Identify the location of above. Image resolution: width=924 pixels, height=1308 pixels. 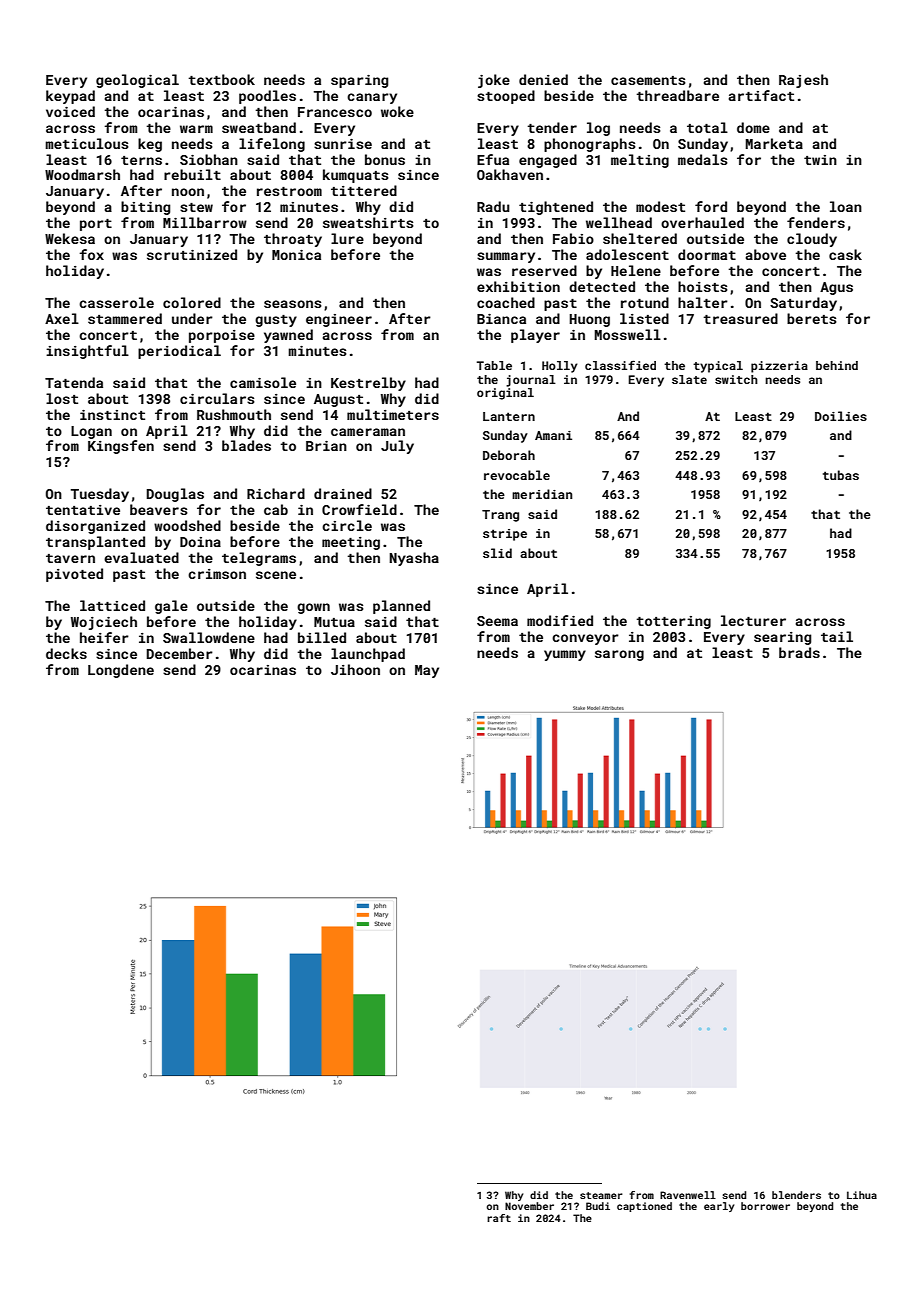
(765, 254).
